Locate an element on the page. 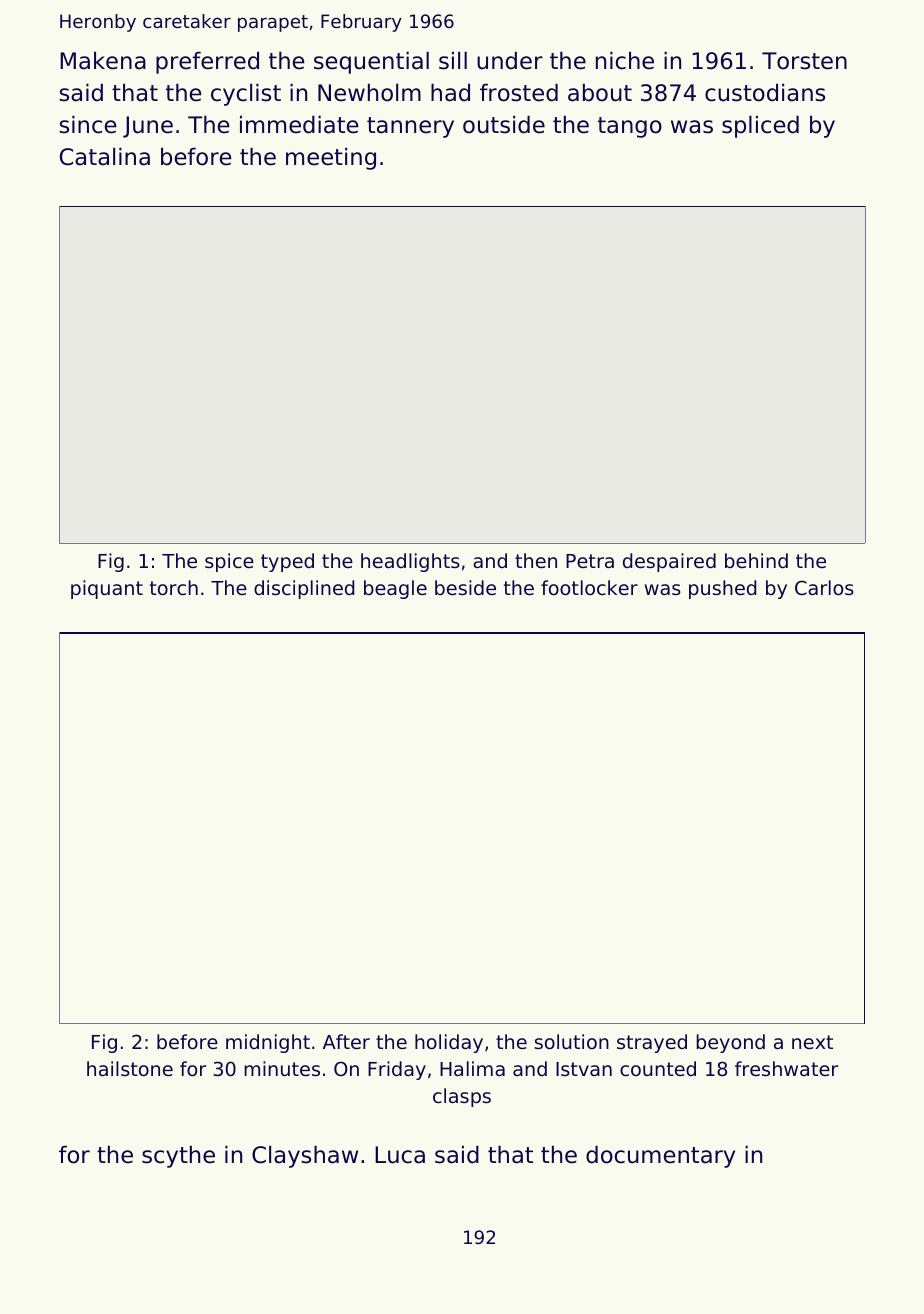 This document has height=1314, width=924. outside is located at coordinates (504, 124).
